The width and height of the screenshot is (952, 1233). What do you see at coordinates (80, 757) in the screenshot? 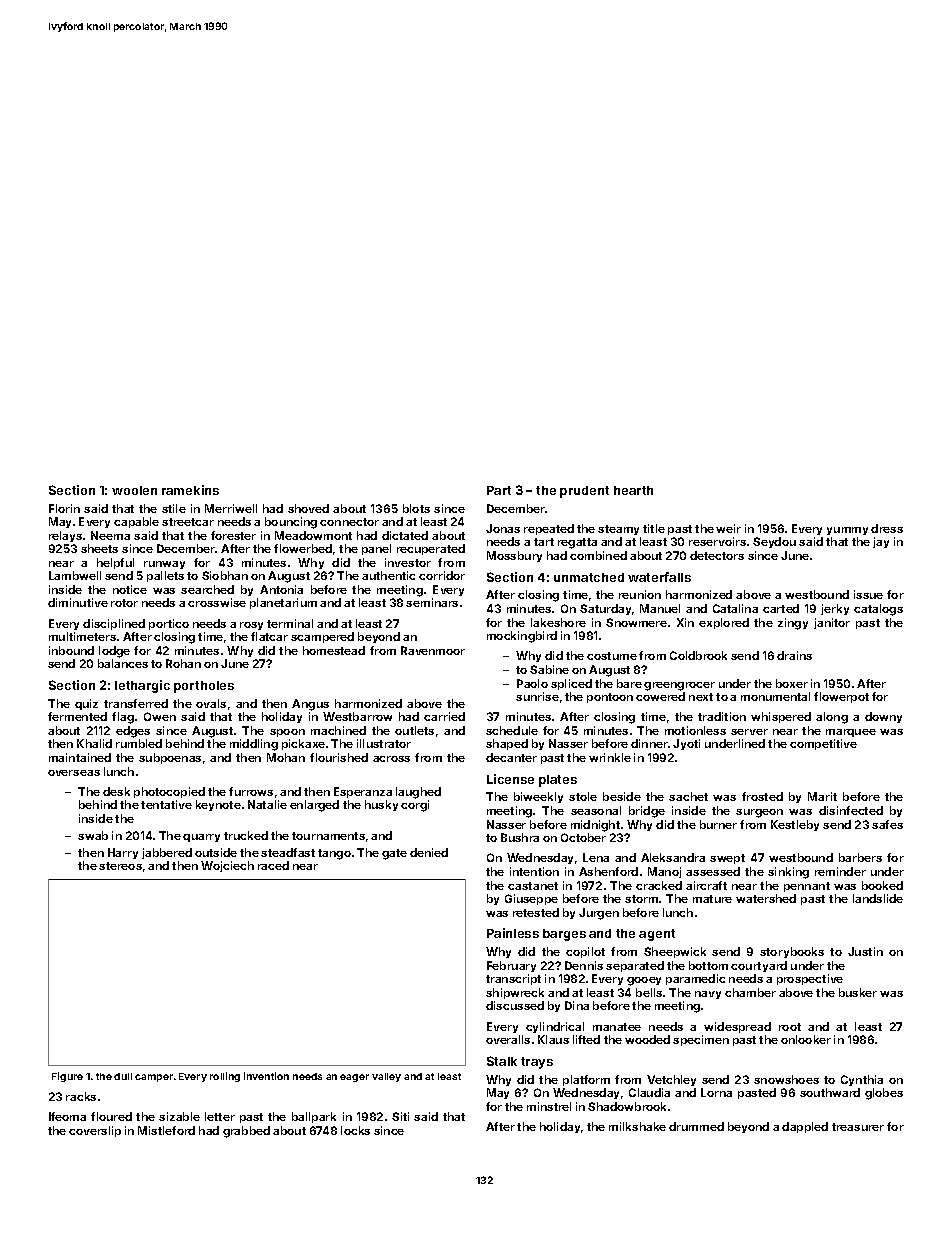
I see `maintained` at bounding box center [80, 757].
